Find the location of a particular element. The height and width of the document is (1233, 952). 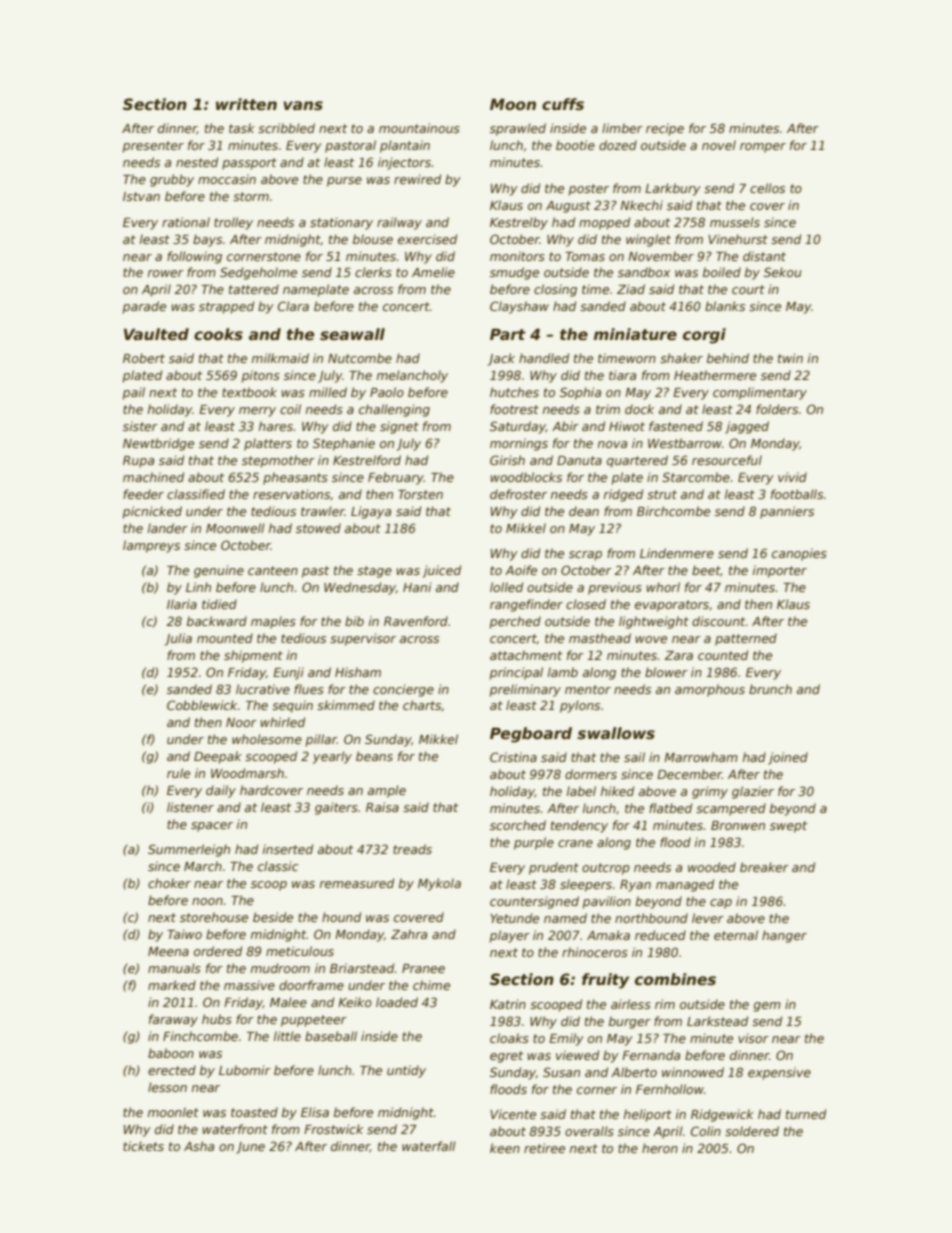

blanks is located at coordinates (725, 306).
